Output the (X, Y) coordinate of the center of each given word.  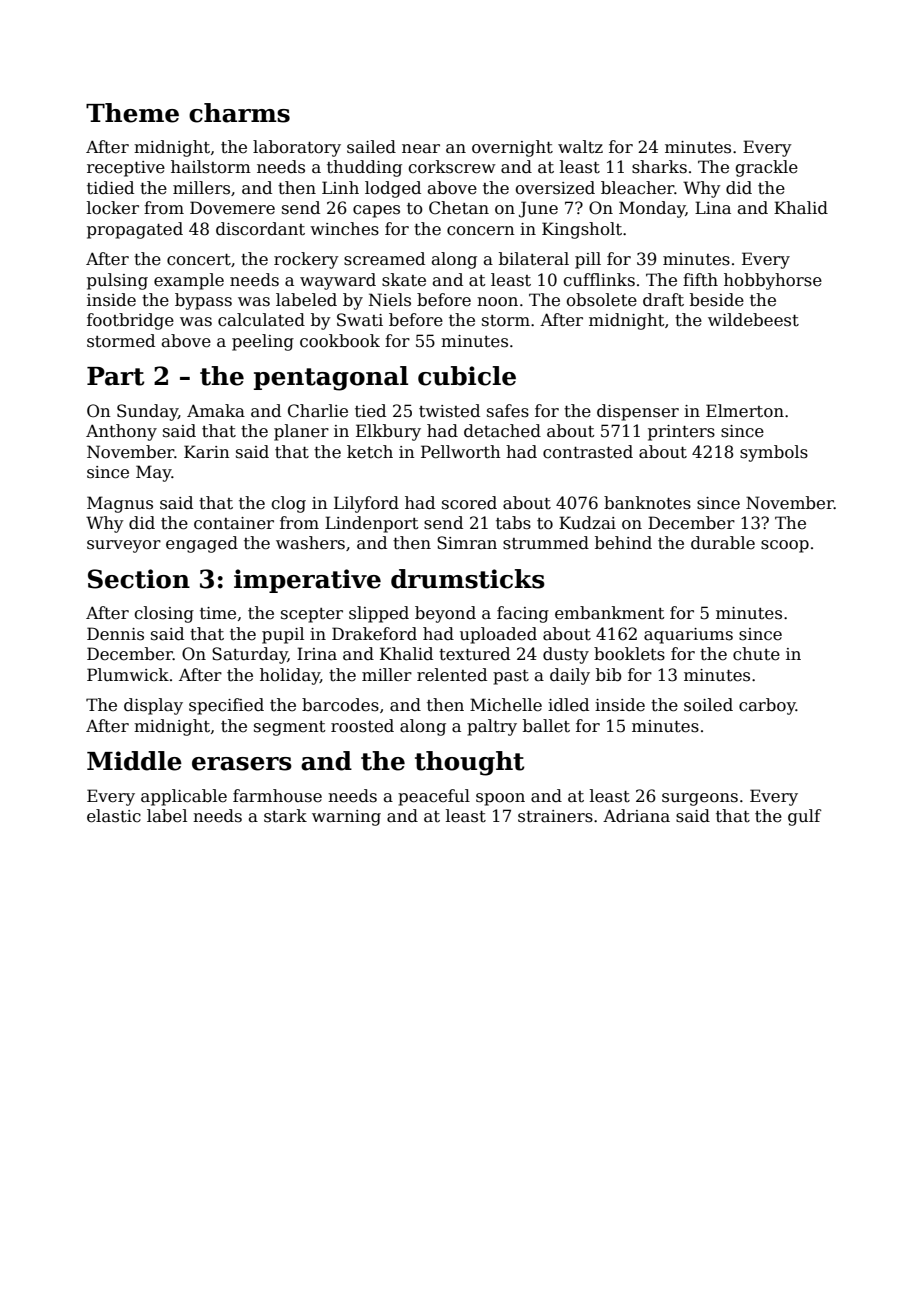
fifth (700, 280)
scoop (785, 546)
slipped (379, 614)
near (421, 149)
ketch (370, 452)
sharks (659, 167)
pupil (283, 635)
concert (199, 260)
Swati (360, 320)
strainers (555, 816)
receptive (126, 169)
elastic (114, 816)
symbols (774, 453)
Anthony (121, 432)
